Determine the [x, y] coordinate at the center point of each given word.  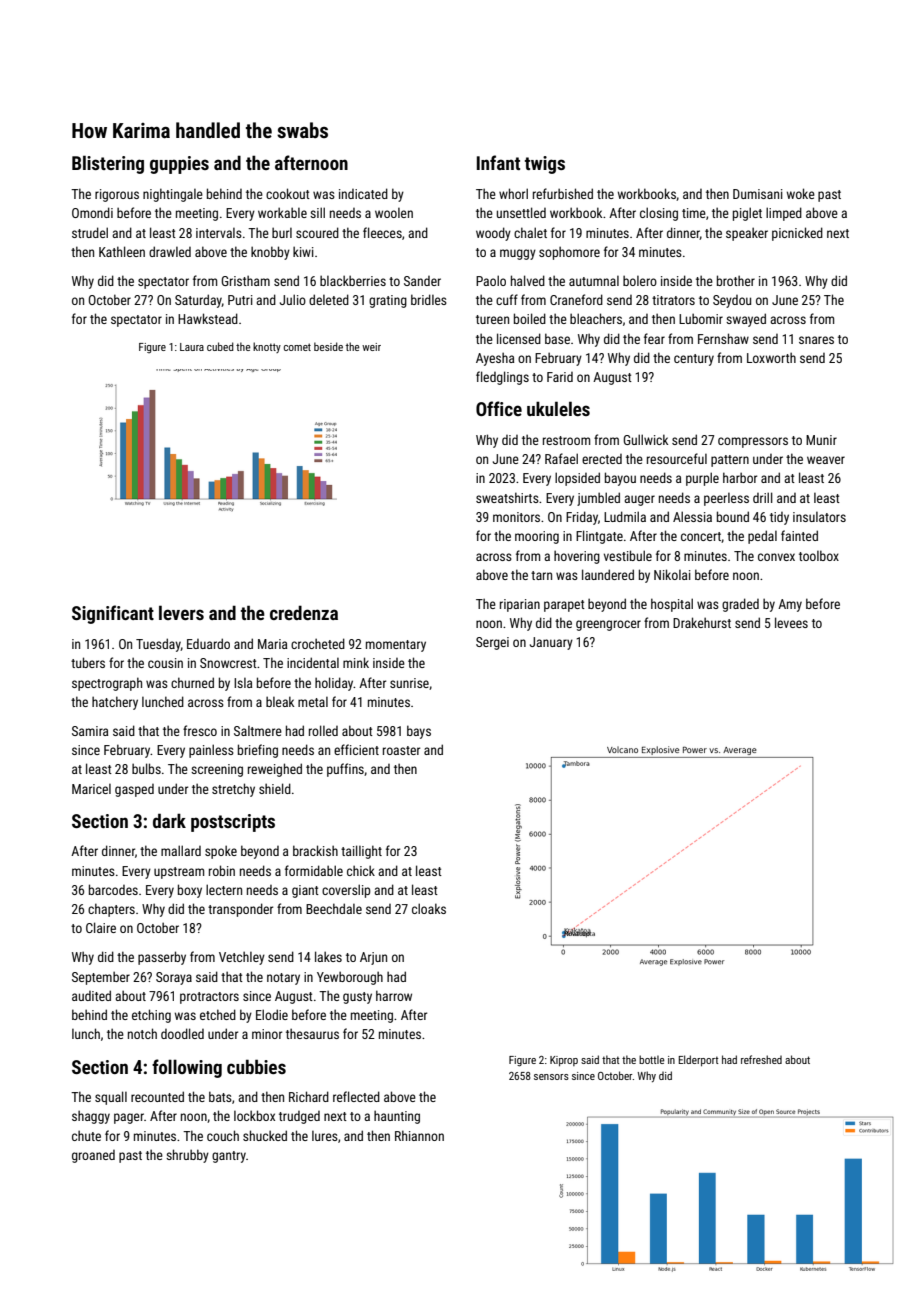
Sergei [492, 643]
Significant [113, 614]
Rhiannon [419, 1135]
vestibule [628, 555]
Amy [790, 605]
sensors [551, 1077]
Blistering [108, 164]
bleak [280, 701]
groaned [93, 1156]
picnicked [797, 234]
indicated [363, 193]
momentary [396, 646]
